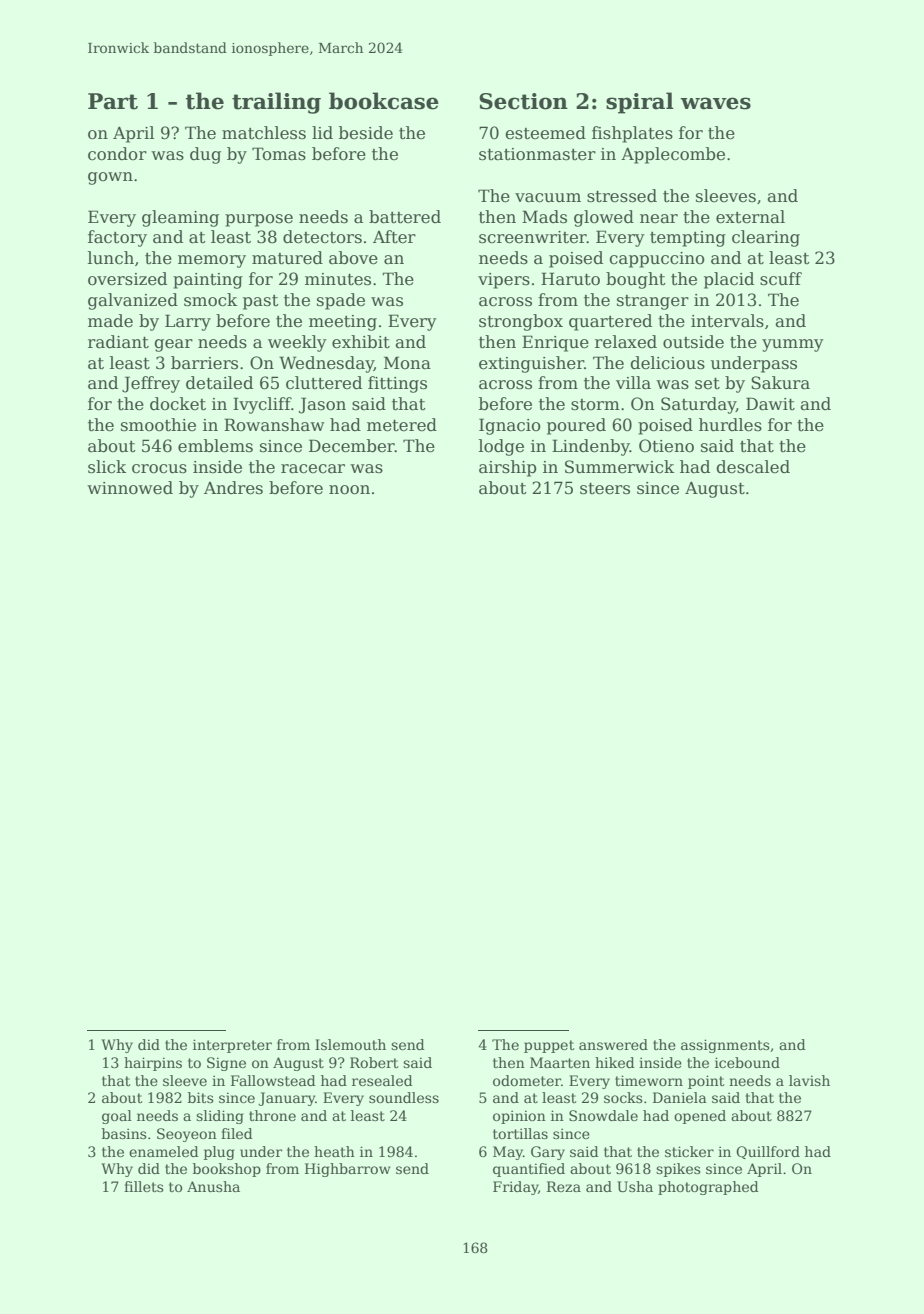 This screenshot has height=1314, width=924. I want to click on placid, so click(729, 280).
